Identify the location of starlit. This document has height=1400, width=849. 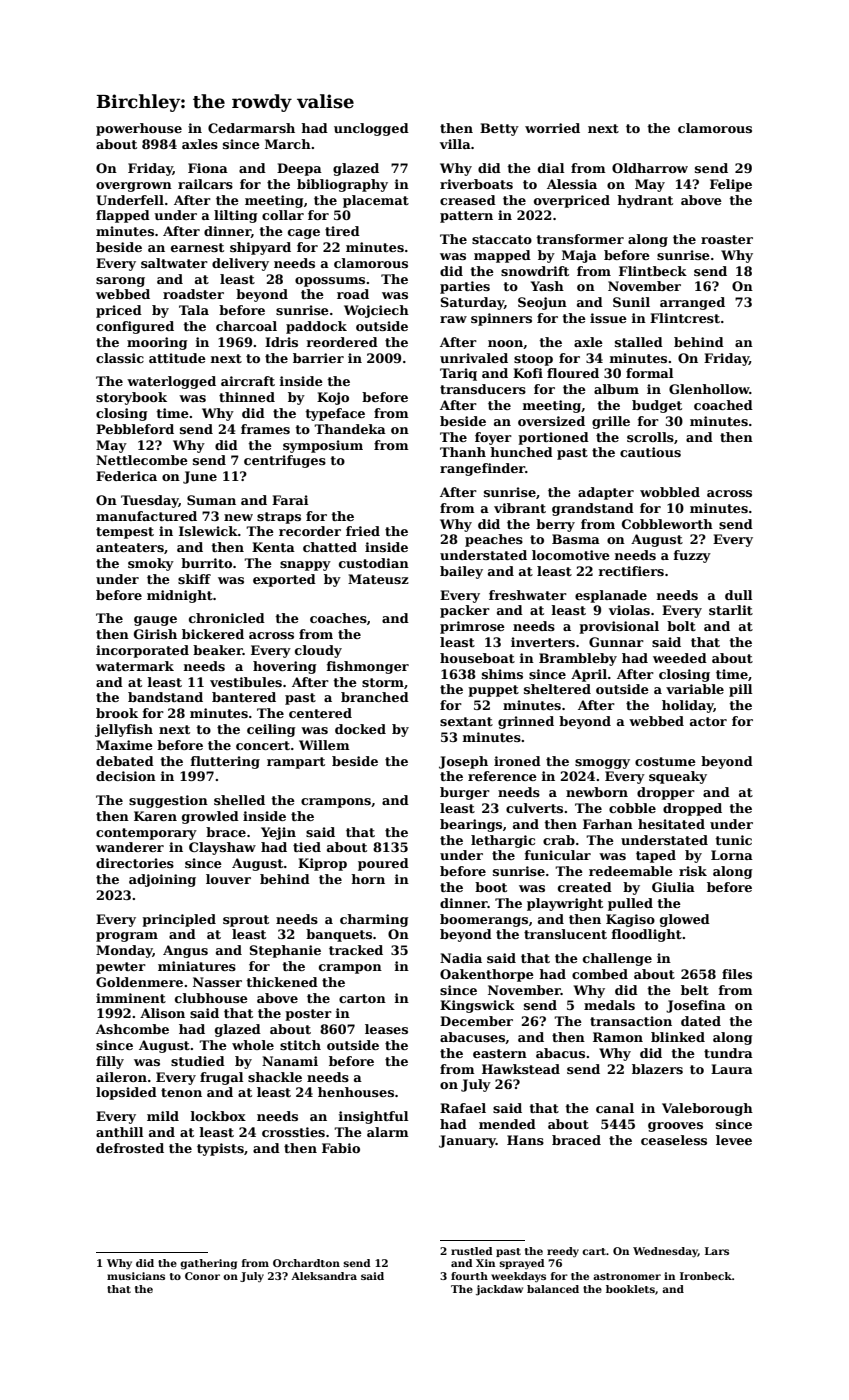
(731, 610).
